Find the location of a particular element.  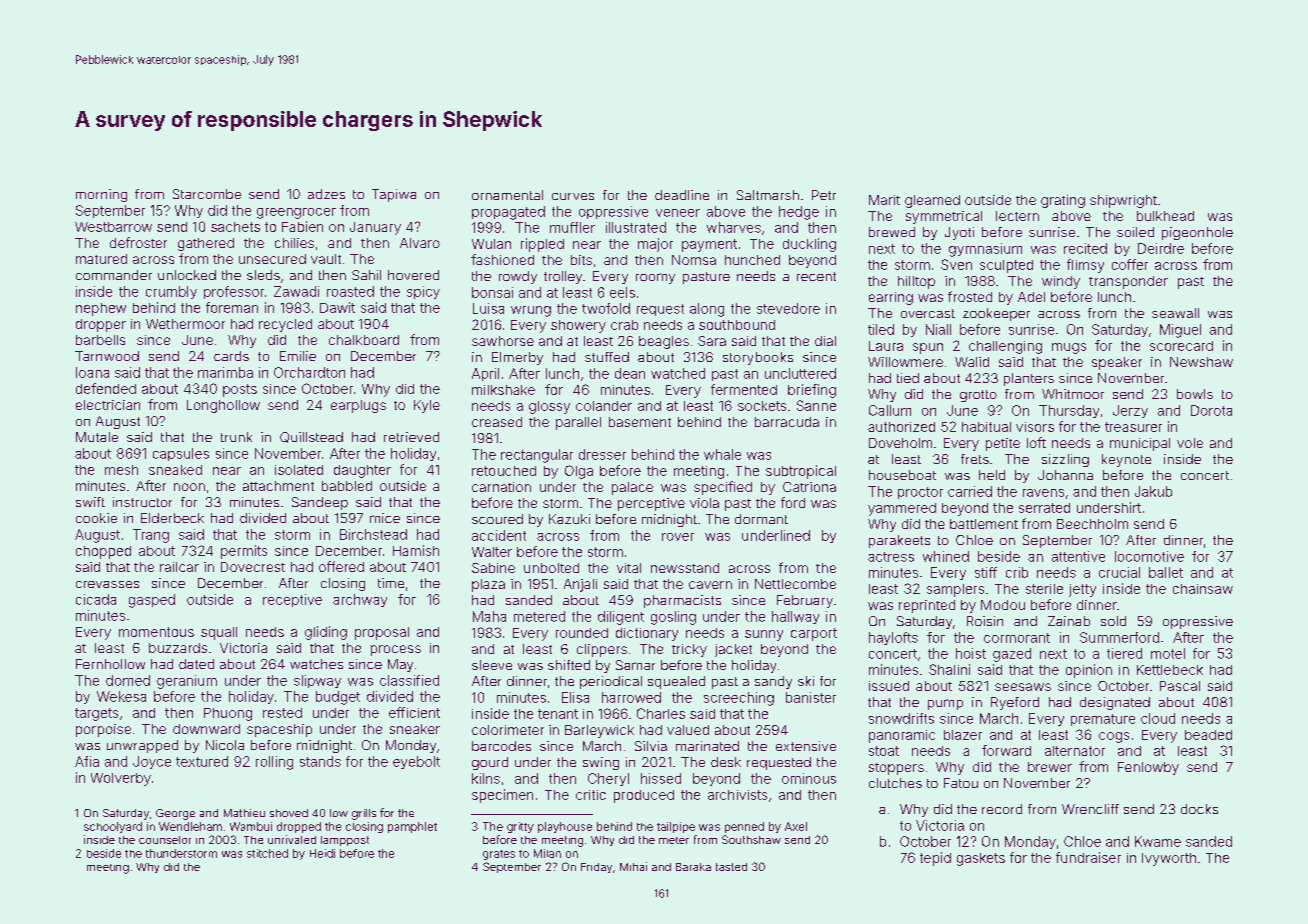

attachment is located at coordinates (278, 486).
